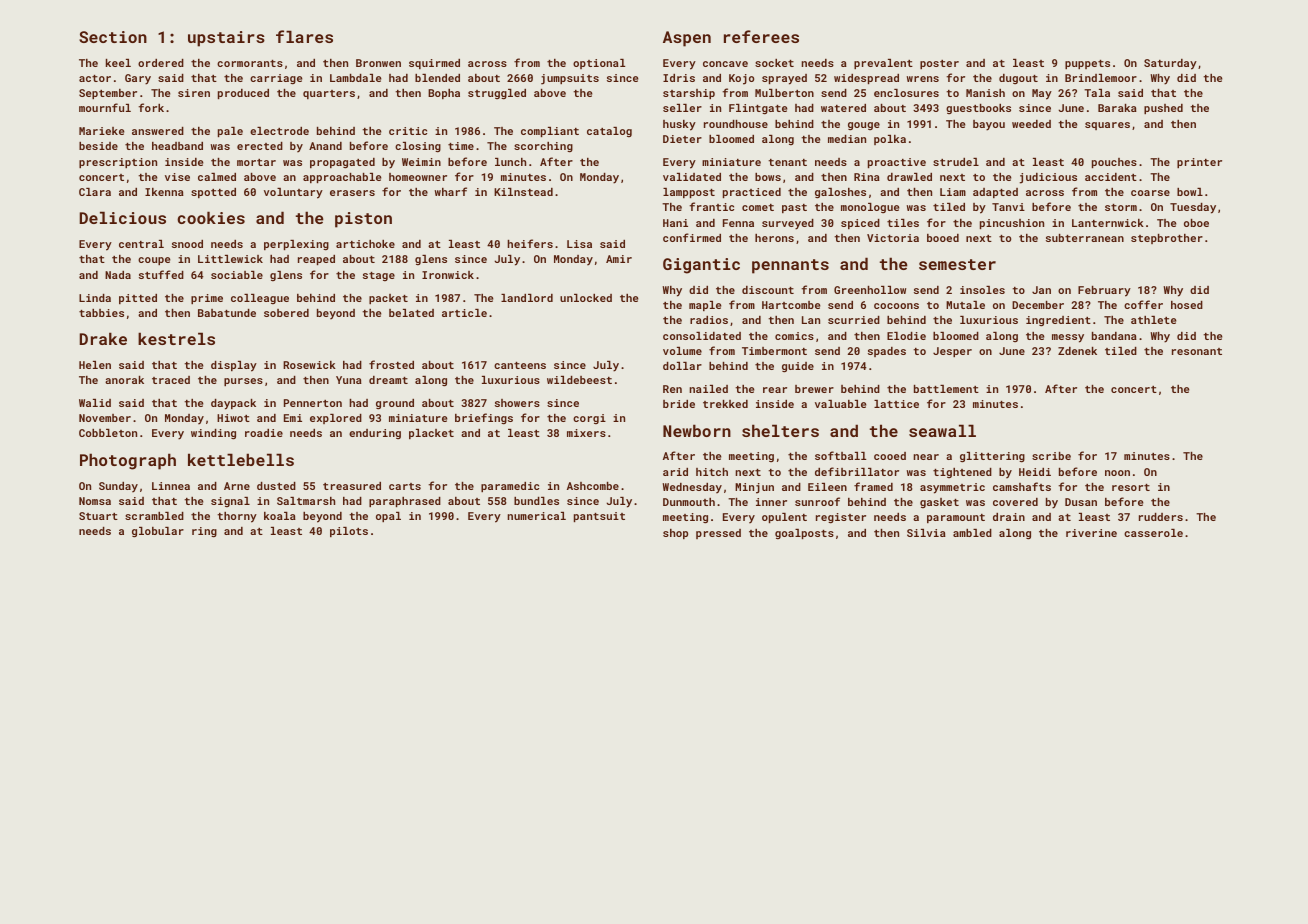  What do you see at coordinates (870, 208) in the page?
I see `monologue` at bounding box center [870, 208].
